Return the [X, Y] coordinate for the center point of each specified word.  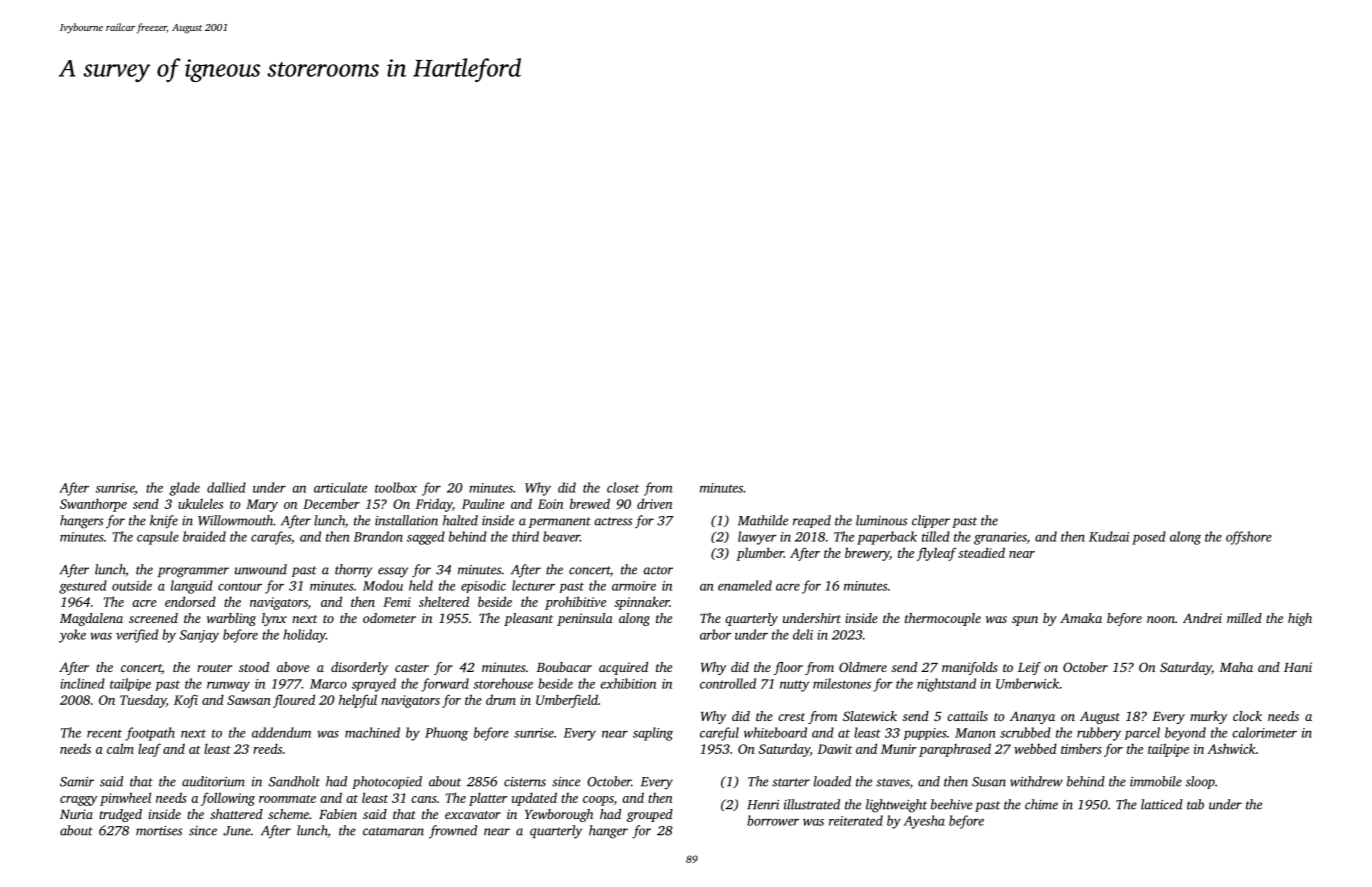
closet [623, 487]
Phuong [446, 734]
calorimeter [1264, 732]
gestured [83, 587]
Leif [1029, 668]
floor [788, 668]
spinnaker [642, 603]
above [293, 667]
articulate [340, 487]
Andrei [1202, 618]
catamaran [393, 831]
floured [294, 701]
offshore [1249, 538]
